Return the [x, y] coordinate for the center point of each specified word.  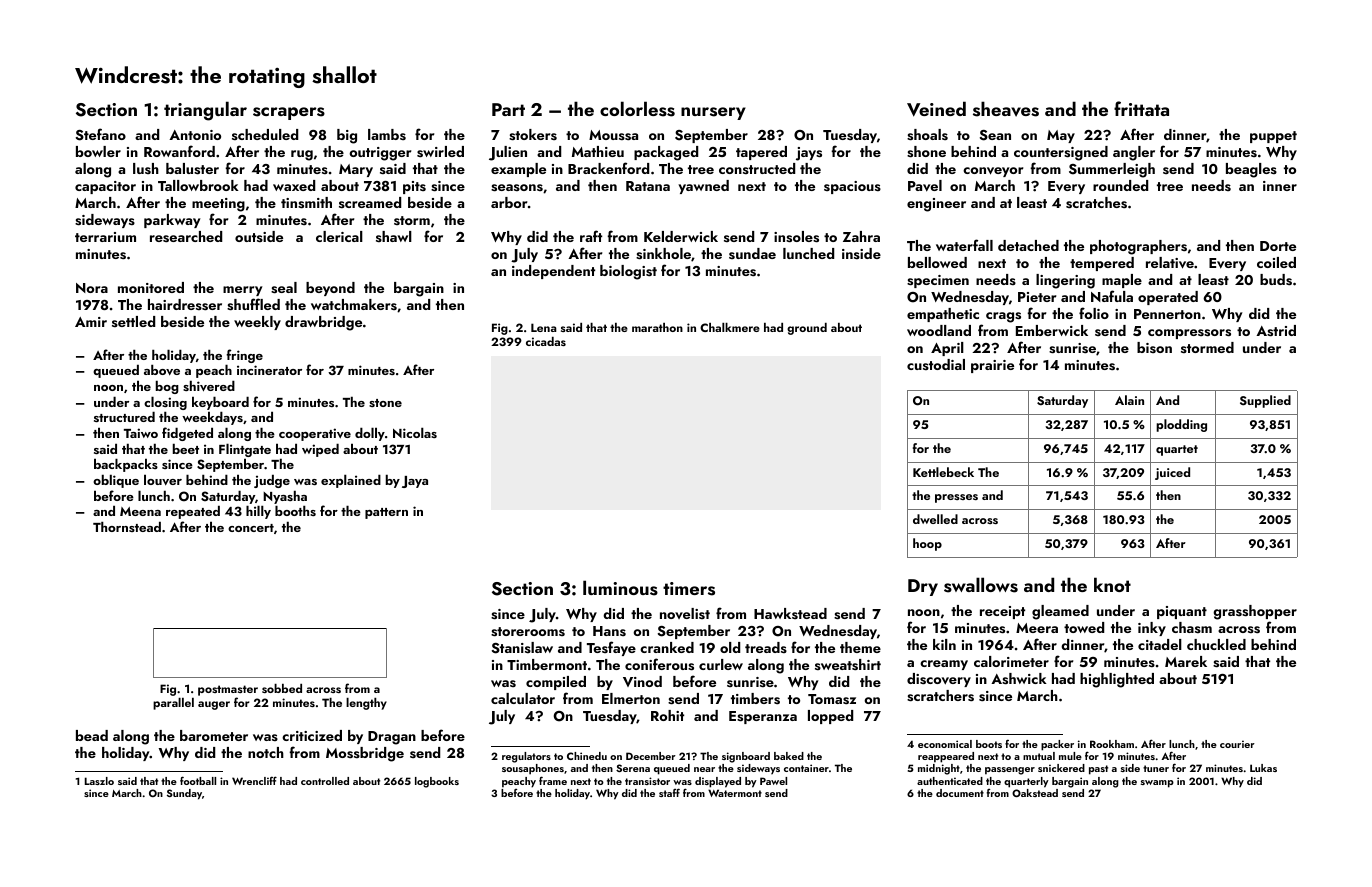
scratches [1096, 203]
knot [1112, 584]
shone [926, 152]
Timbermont [547, 664]
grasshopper [1255, 612]
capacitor [105, 187]
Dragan [392, 738]
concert [251, 528]
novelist [685, 613]
